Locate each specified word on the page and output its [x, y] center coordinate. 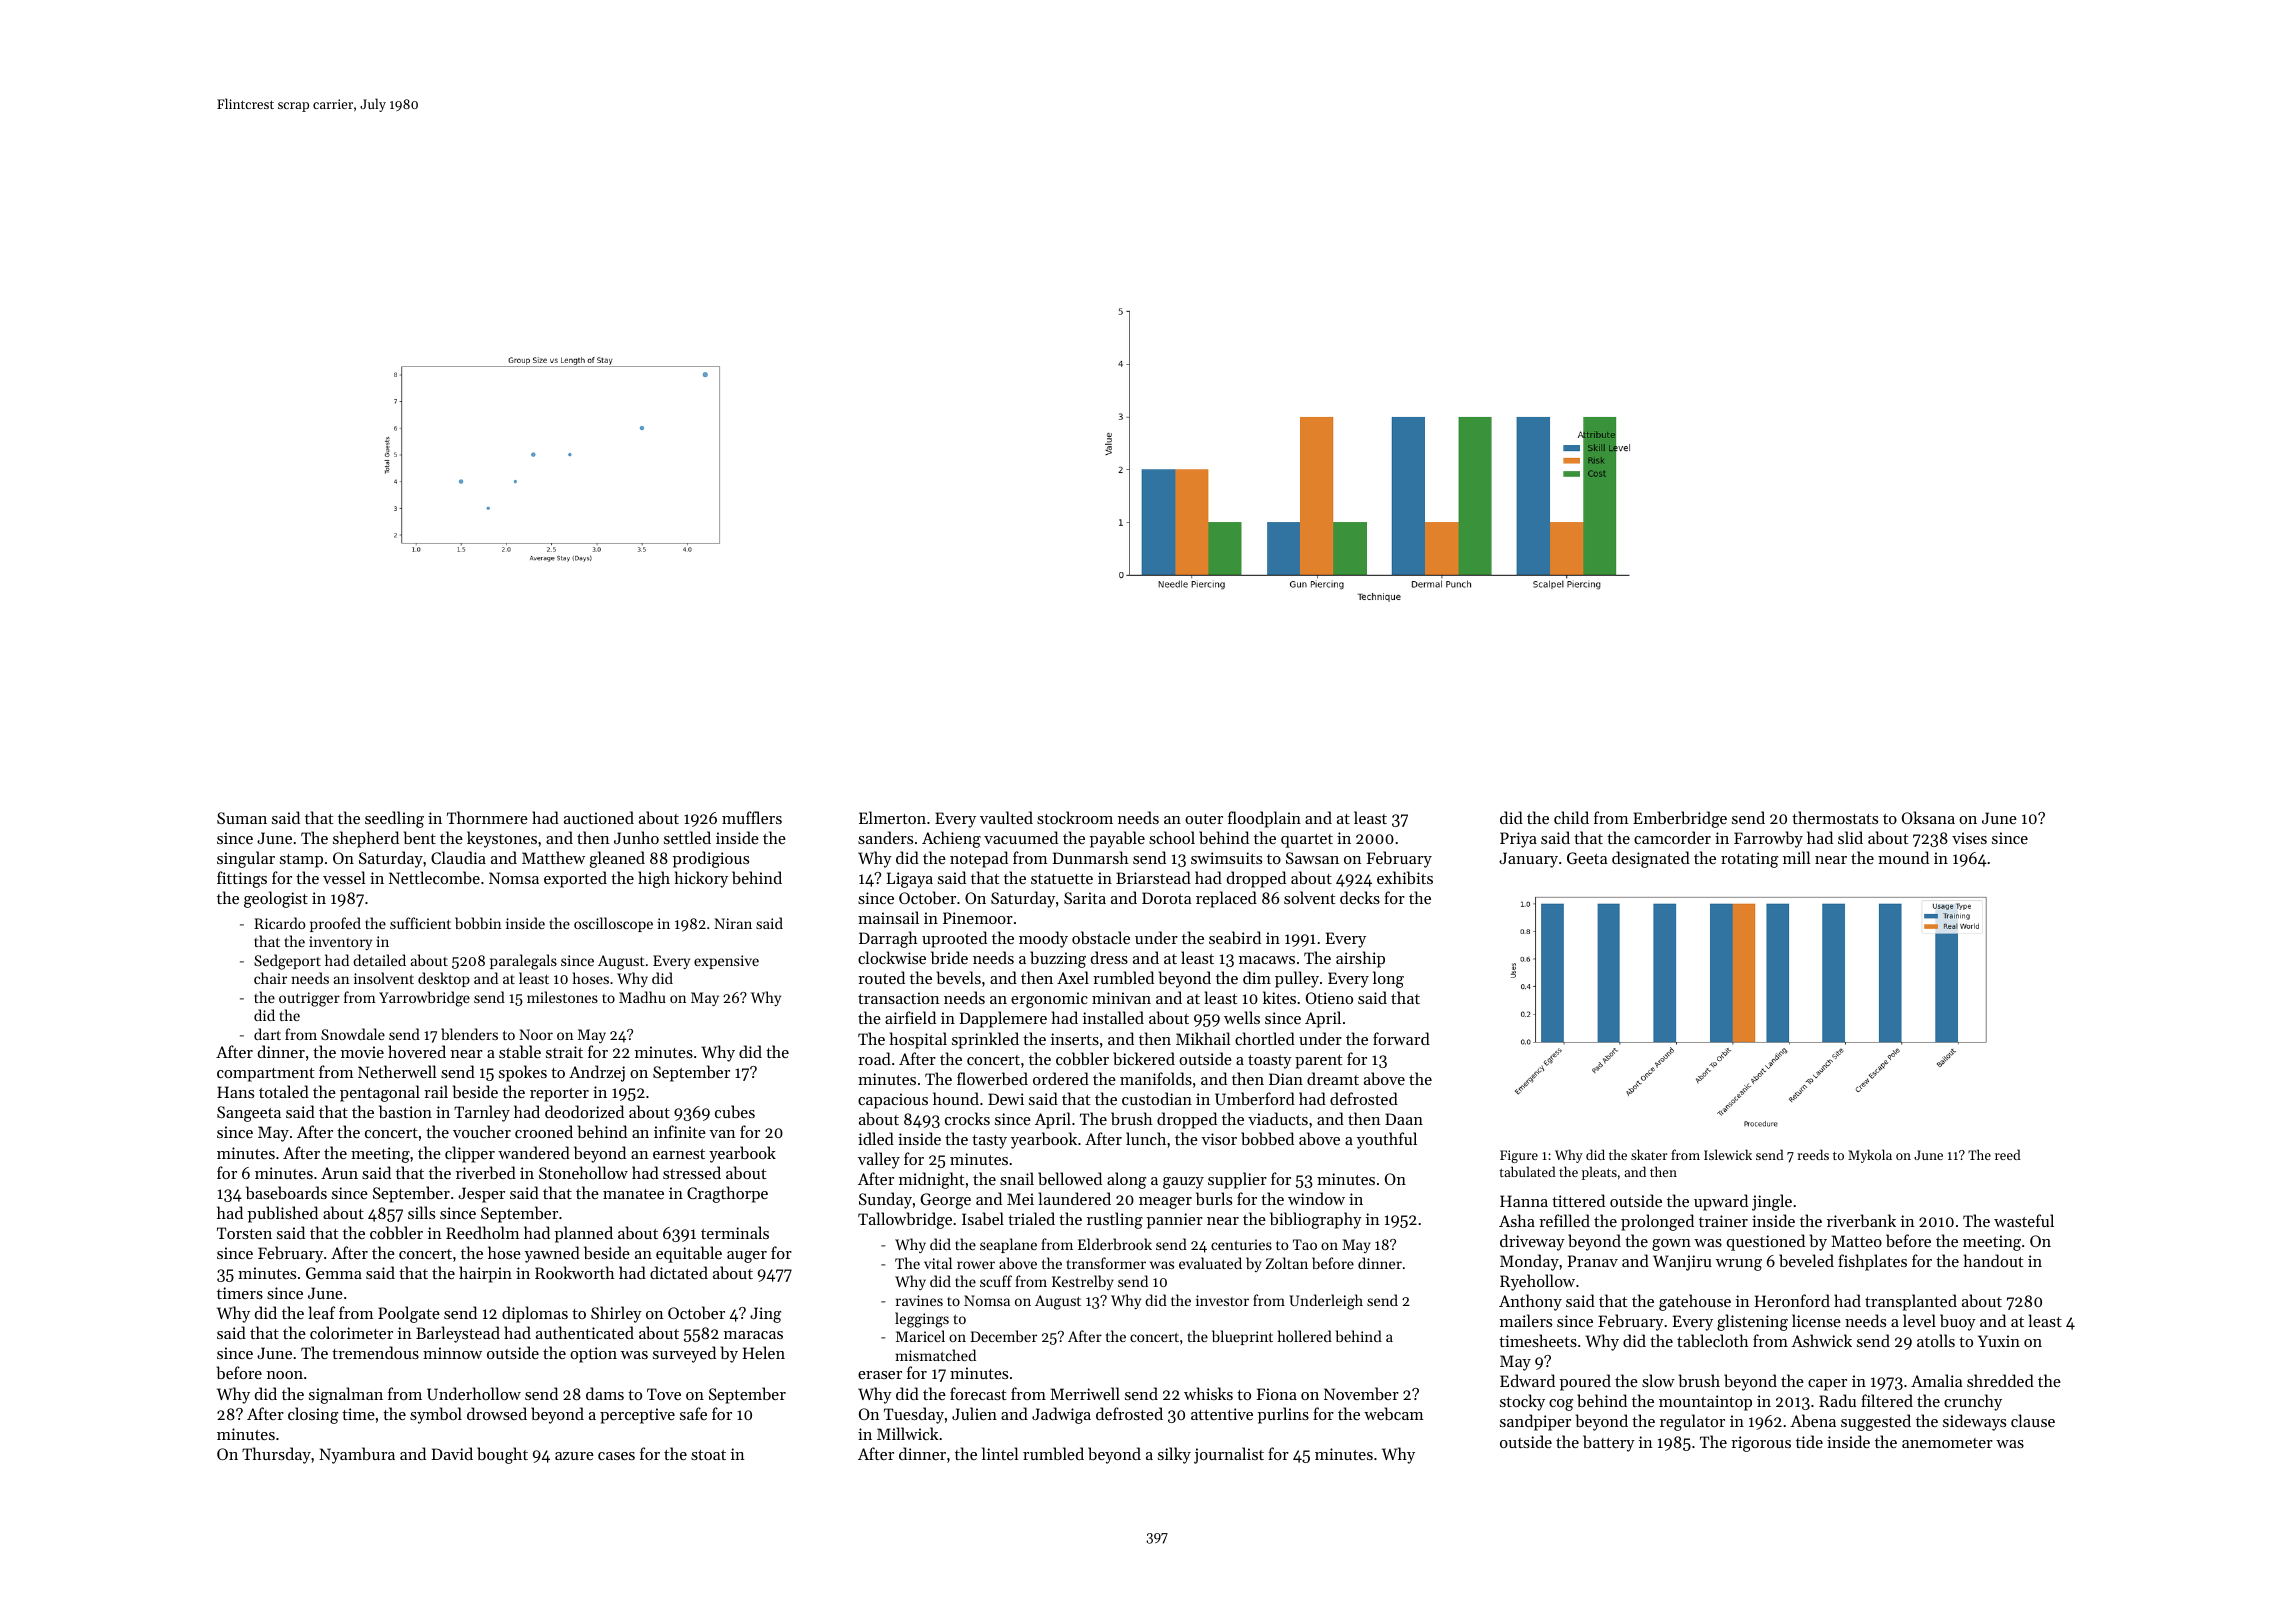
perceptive [637, 1416]
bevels [959, 977]
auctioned [599, 817]
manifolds [1156, 1078]
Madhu [642, 997]
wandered [534, 1152]
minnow [452, 1353]
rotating [1749, 860]
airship [1360, 959]
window [1316, 1198]
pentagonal [380, 1093]
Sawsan [1312, 858]
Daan [1404, 1119]
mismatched [935, 1355]
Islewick [1728, 1154]
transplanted [1911, 1302]
